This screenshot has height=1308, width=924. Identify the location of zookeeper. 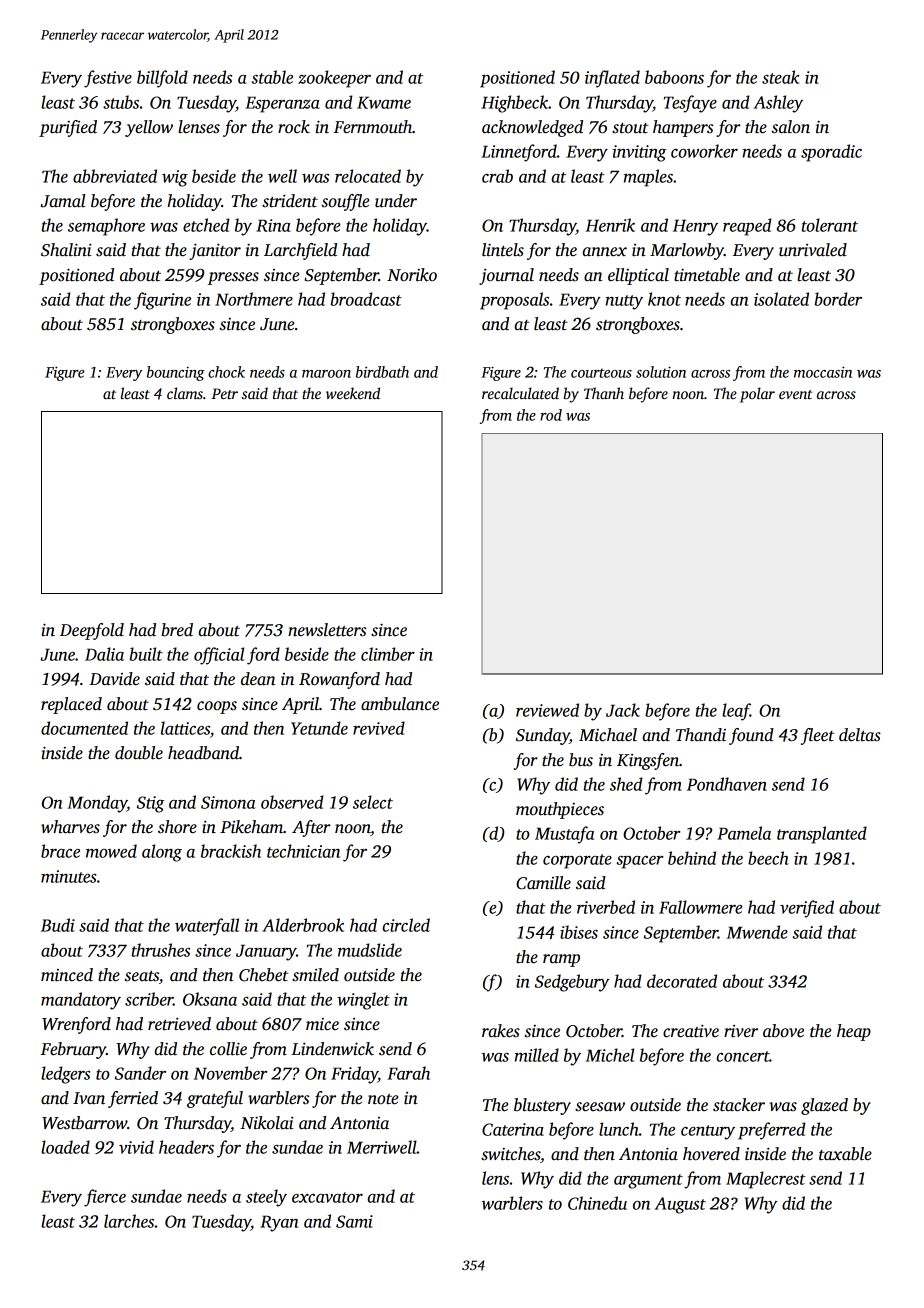
(334, 79).
